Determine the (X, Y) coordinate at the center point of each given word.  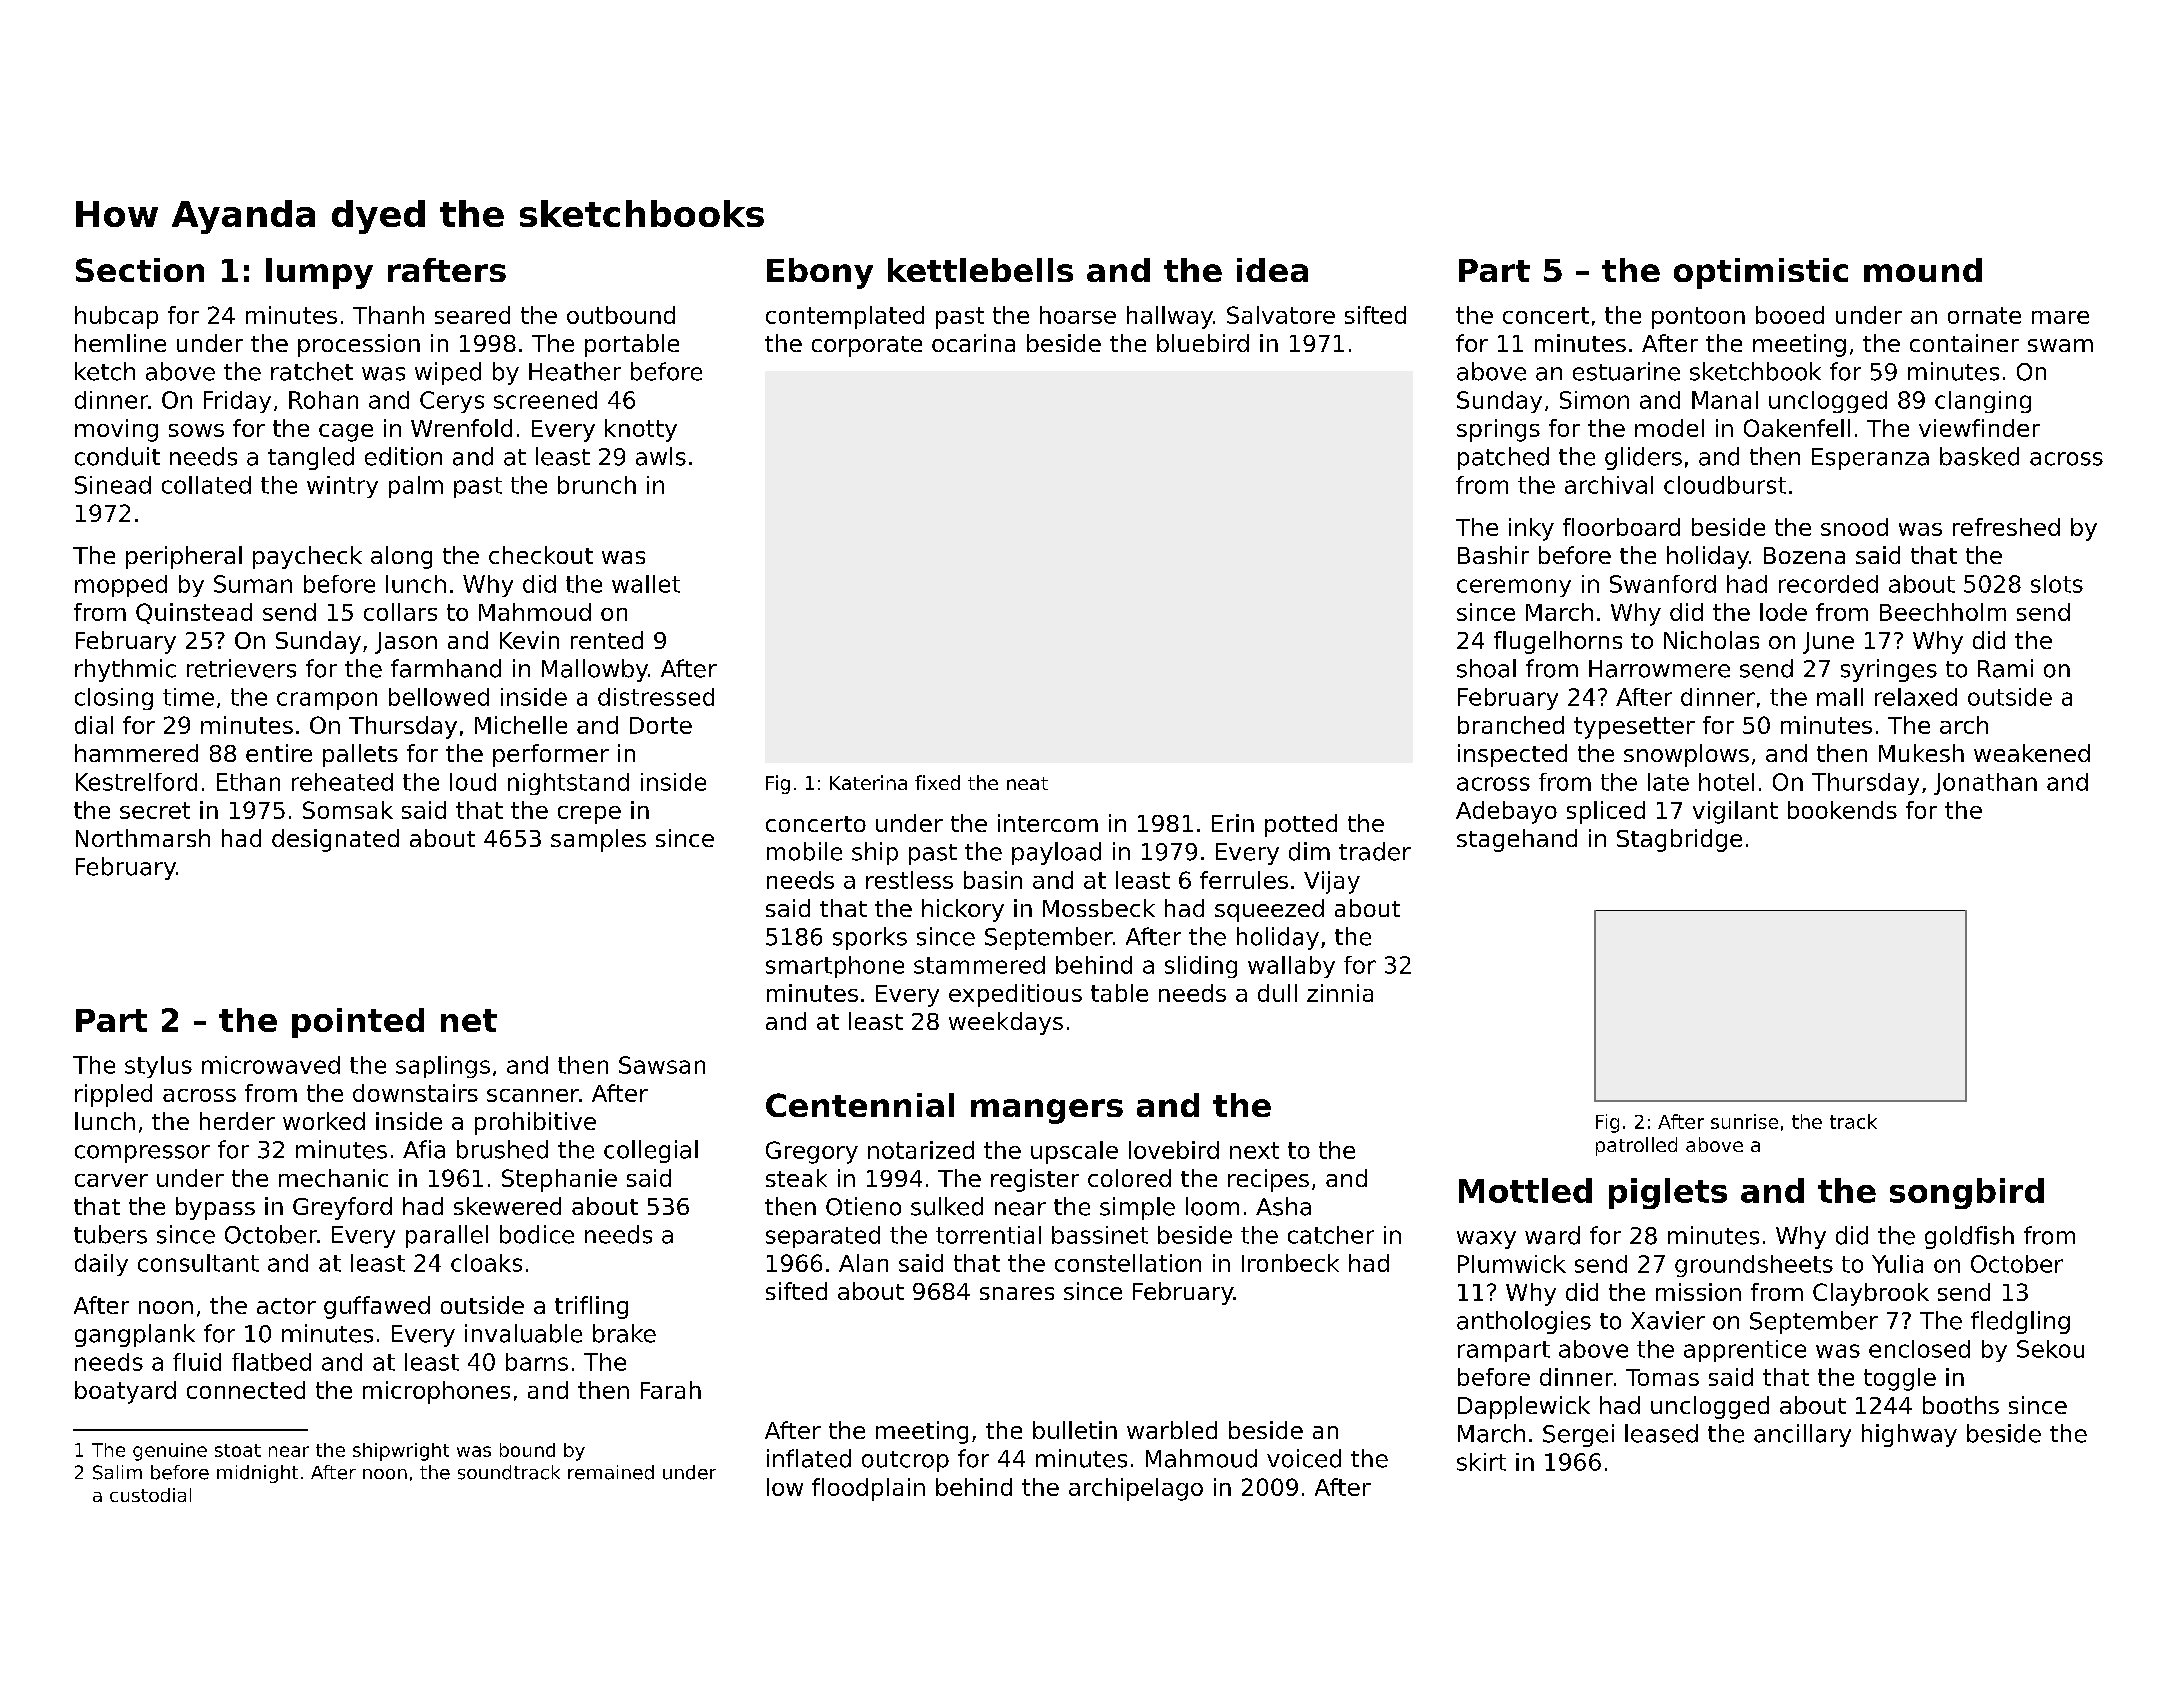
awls (661, 456)
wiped (448, 373)
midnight (257, 1474)
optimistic (1761, 273)
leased (1661, 1433)
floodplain (868, 1489)
